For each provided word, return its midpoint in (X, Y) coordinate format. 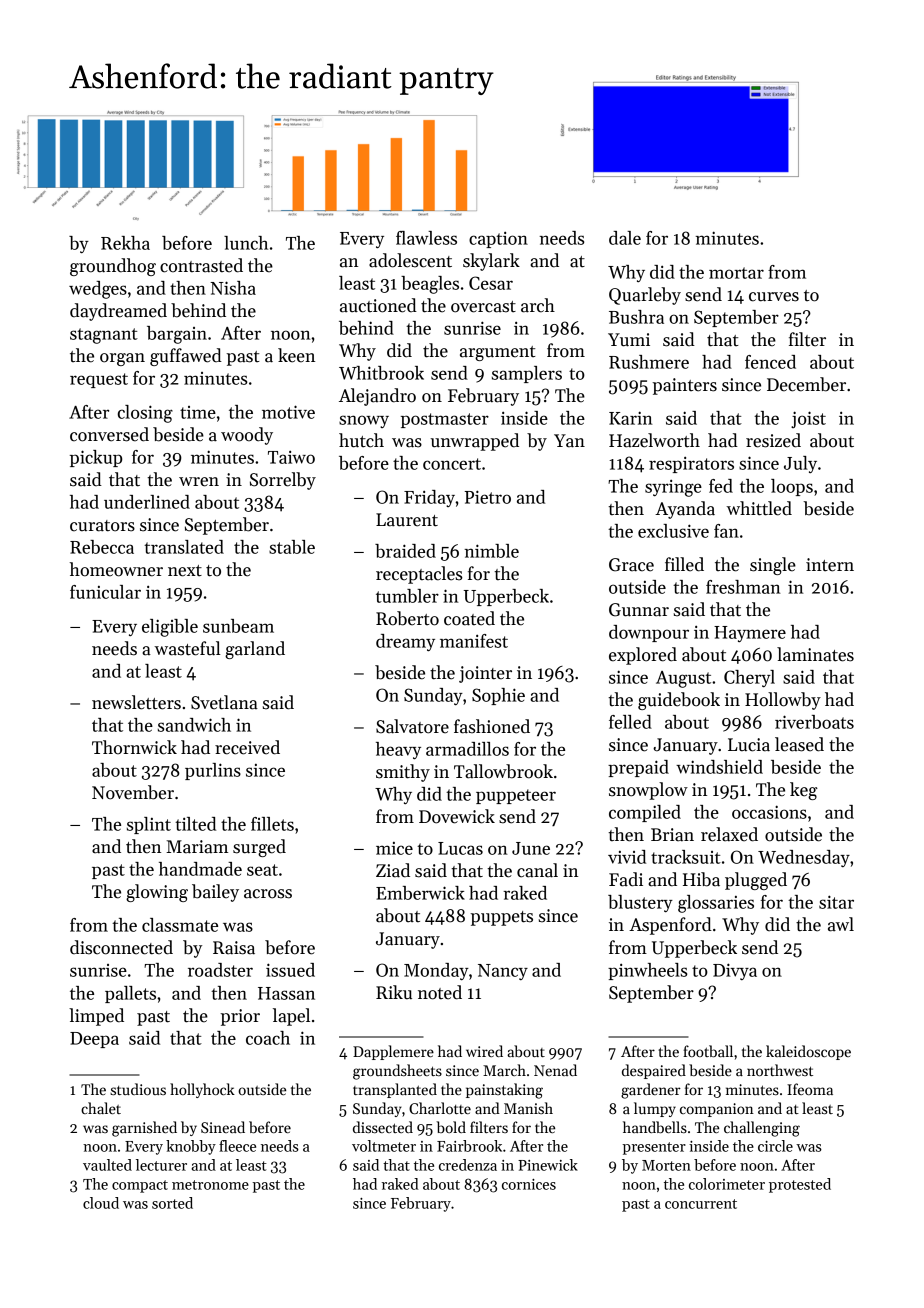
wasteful (187, 648)
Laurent (407, 520)
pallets (130, 994)
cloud (101, 1203)
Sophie (498, 696)
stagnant (104, 336)
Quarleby (645, 296)
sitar (836, 902)
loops (792, 487)
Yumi (629, 340)
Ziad (393, 870)
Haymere (750, 634)
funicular (105, 592)
